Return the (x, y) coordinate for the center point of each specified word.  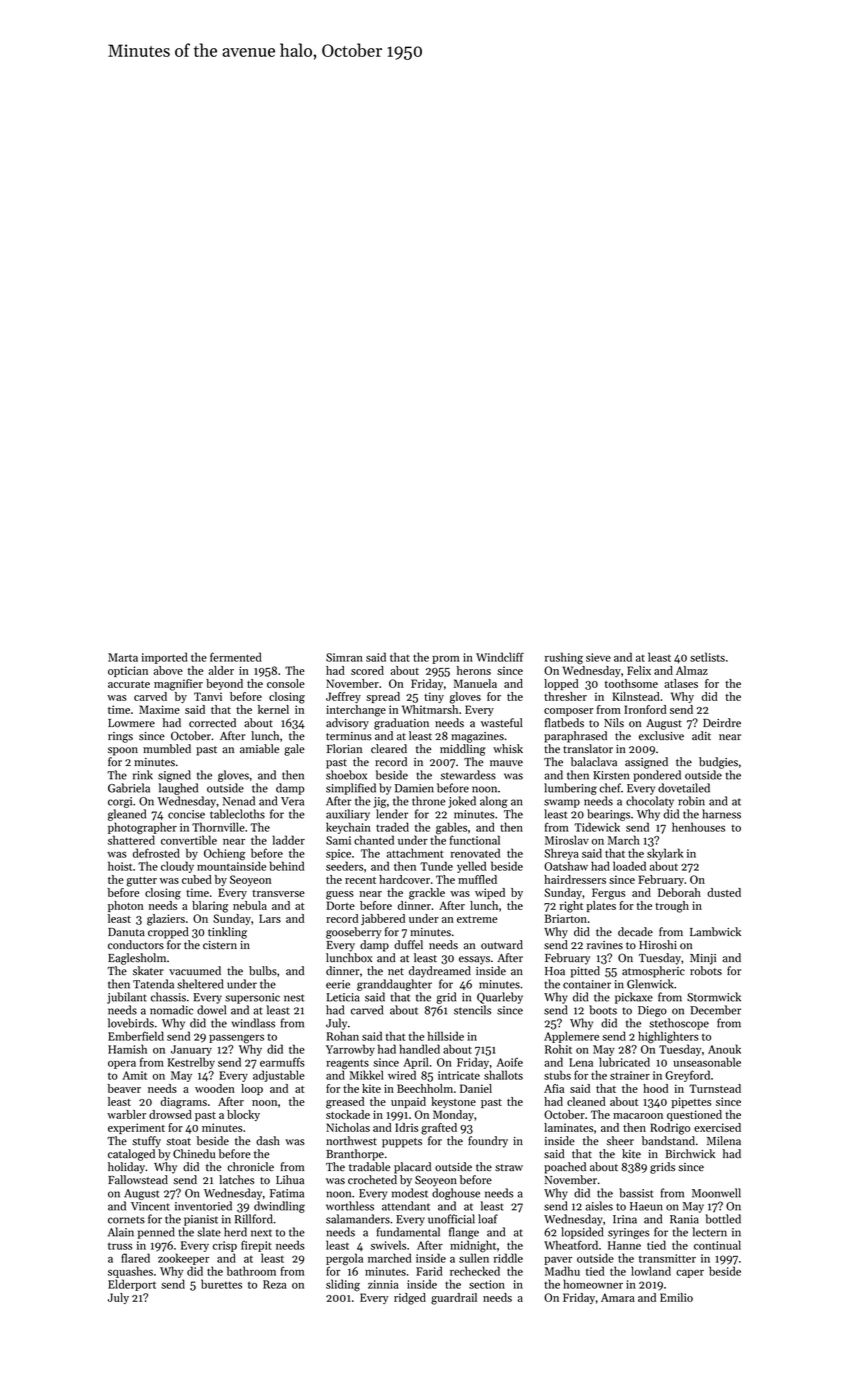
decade (635, 932)
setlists (707, 657)
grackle (427, 894)
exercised (717, 1127)
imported (164, 658)
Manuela (475, 683)
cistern (220, 945)
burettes (221, 1284)
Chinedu (194, 1154)
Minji (703, 959)
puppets (402, 1143)
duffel (408, 945)
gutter (141, 882)
